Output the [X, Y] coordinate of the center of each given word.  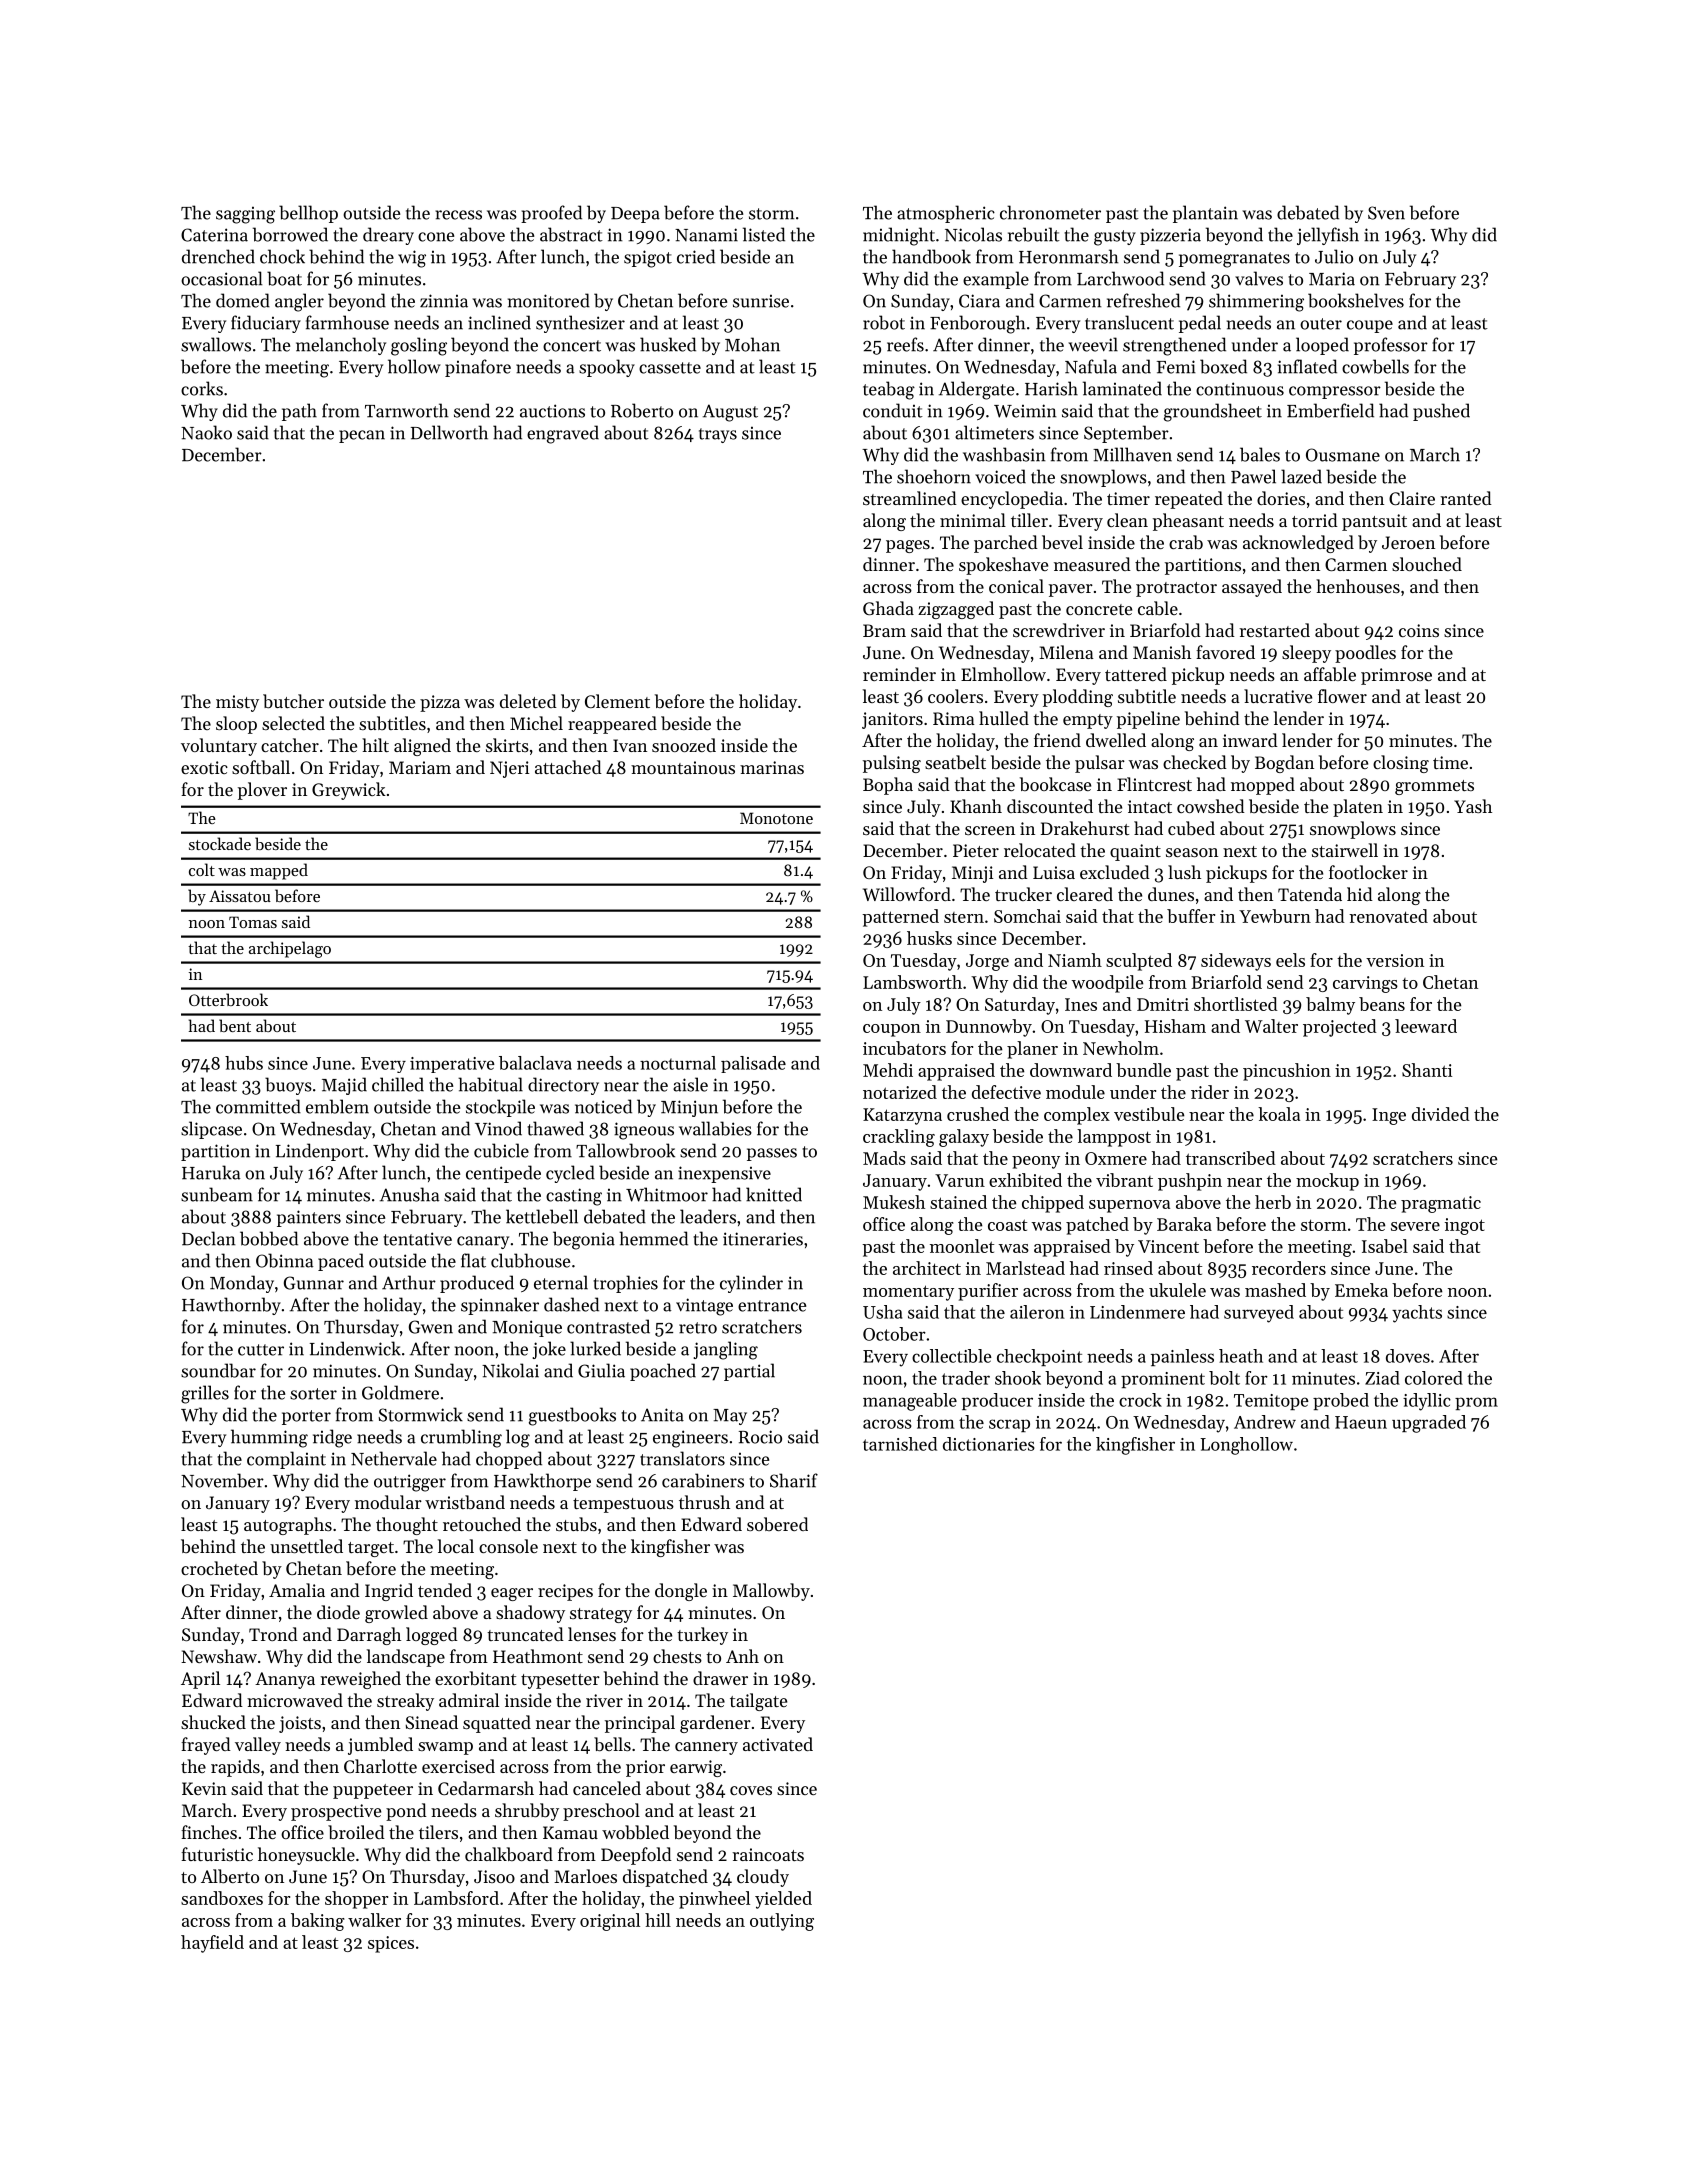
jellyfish [1328, 236]
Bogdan [1284, 764]
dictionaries [989, 1444]
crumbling [461, 1438]
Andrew [1265, 1422]
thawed [555, 1128]
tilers [438, 1832]
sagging [245, 215]
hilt [375, 745]
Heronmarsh [1069, 256]
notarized [900, 1092]
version [1395, 960]
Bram [884, 630]
